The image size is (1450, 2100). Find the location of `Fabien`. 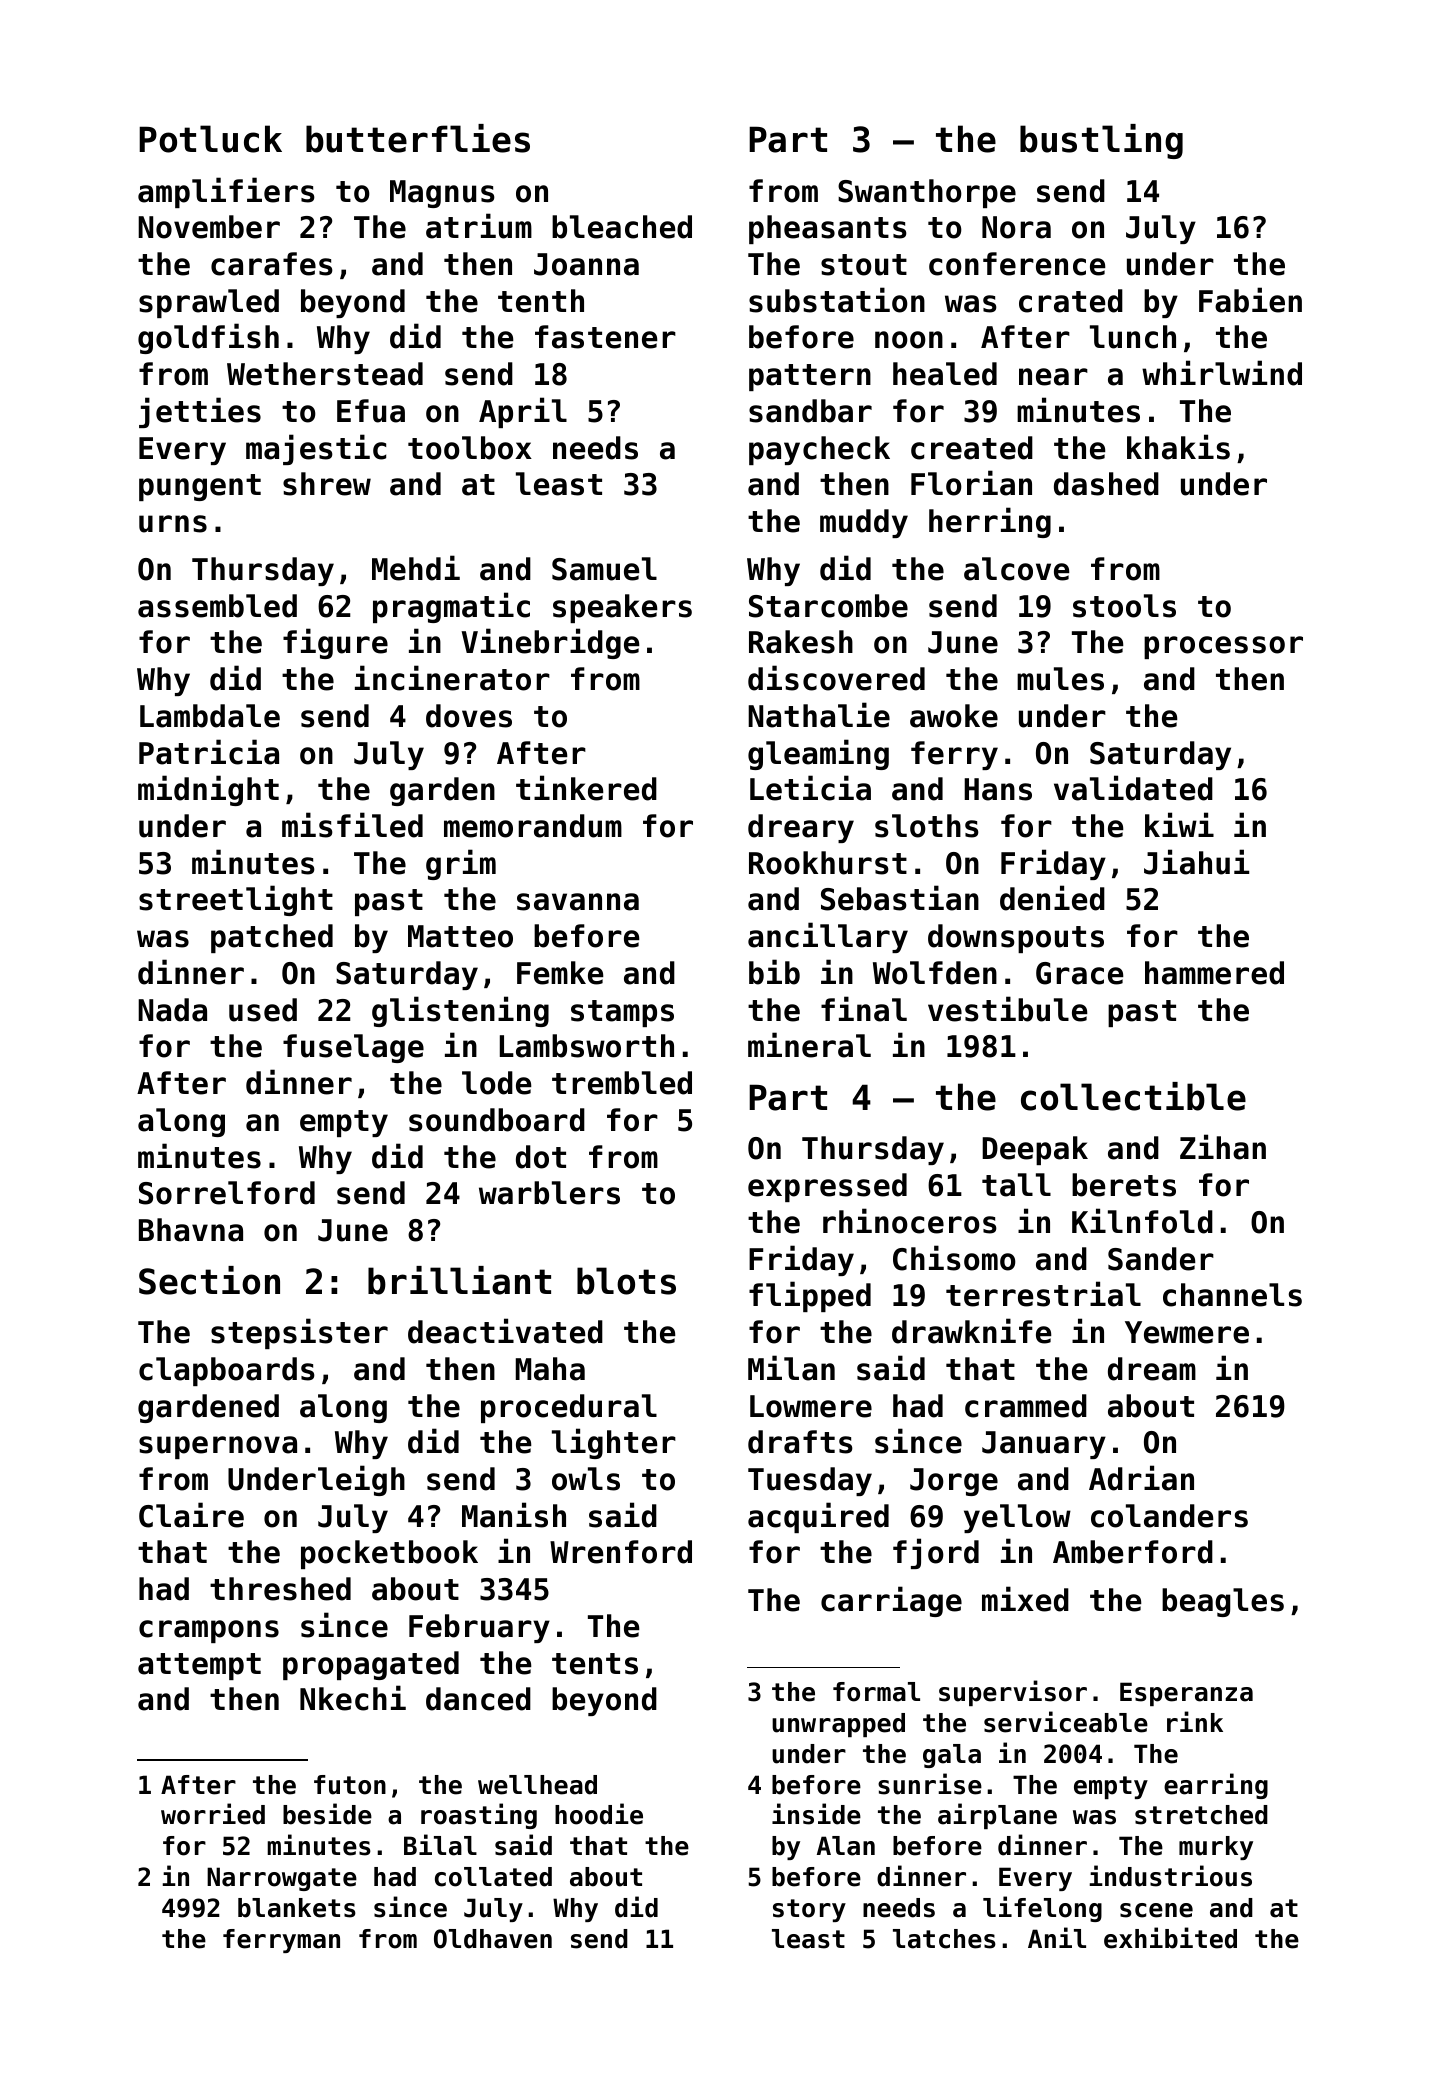

Fabien is located at coordinates (1250, 300).
